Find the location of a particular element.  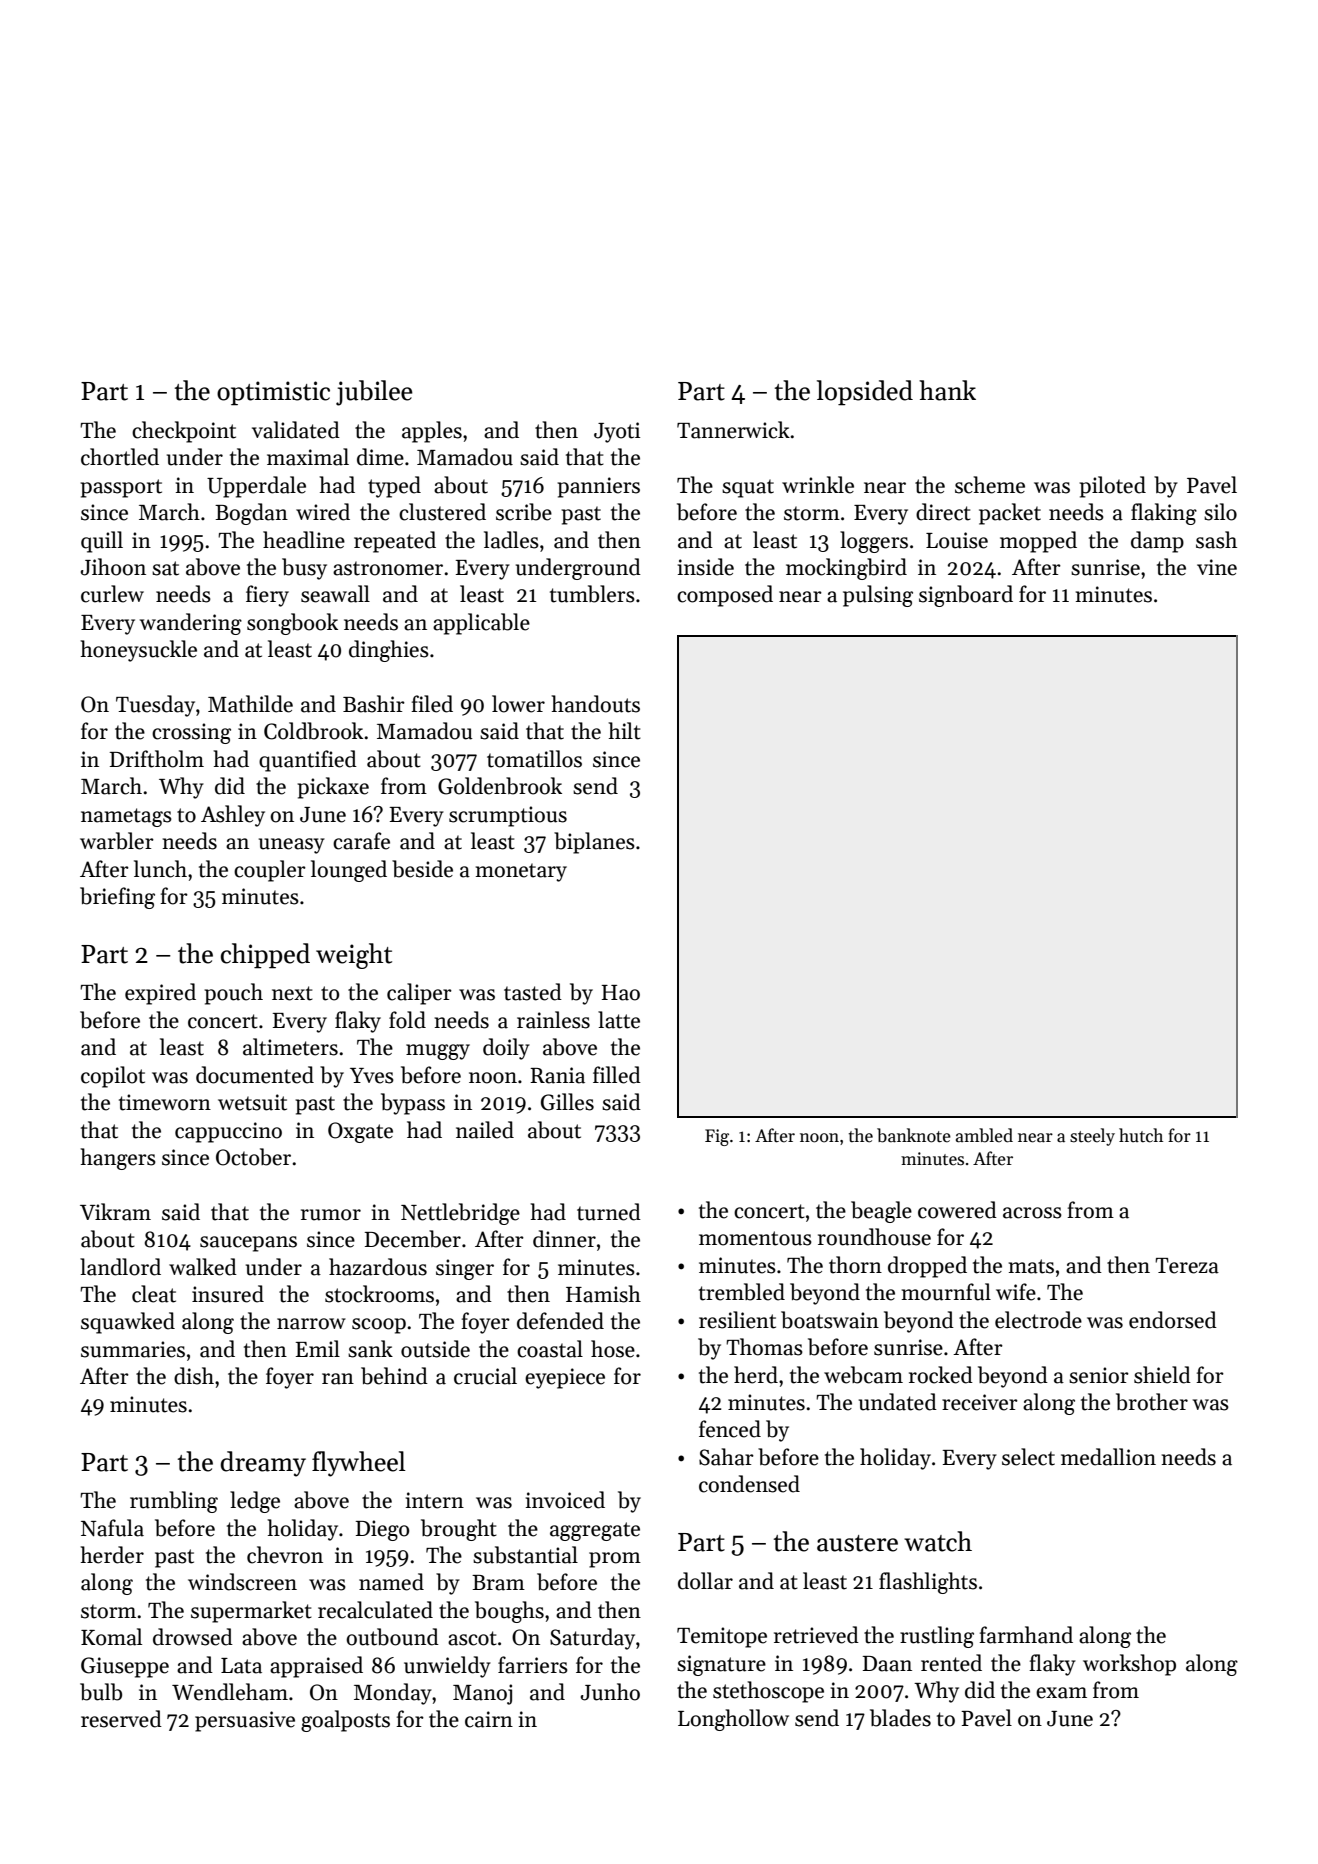

drowsed is located at coordinates (193, 1637).
